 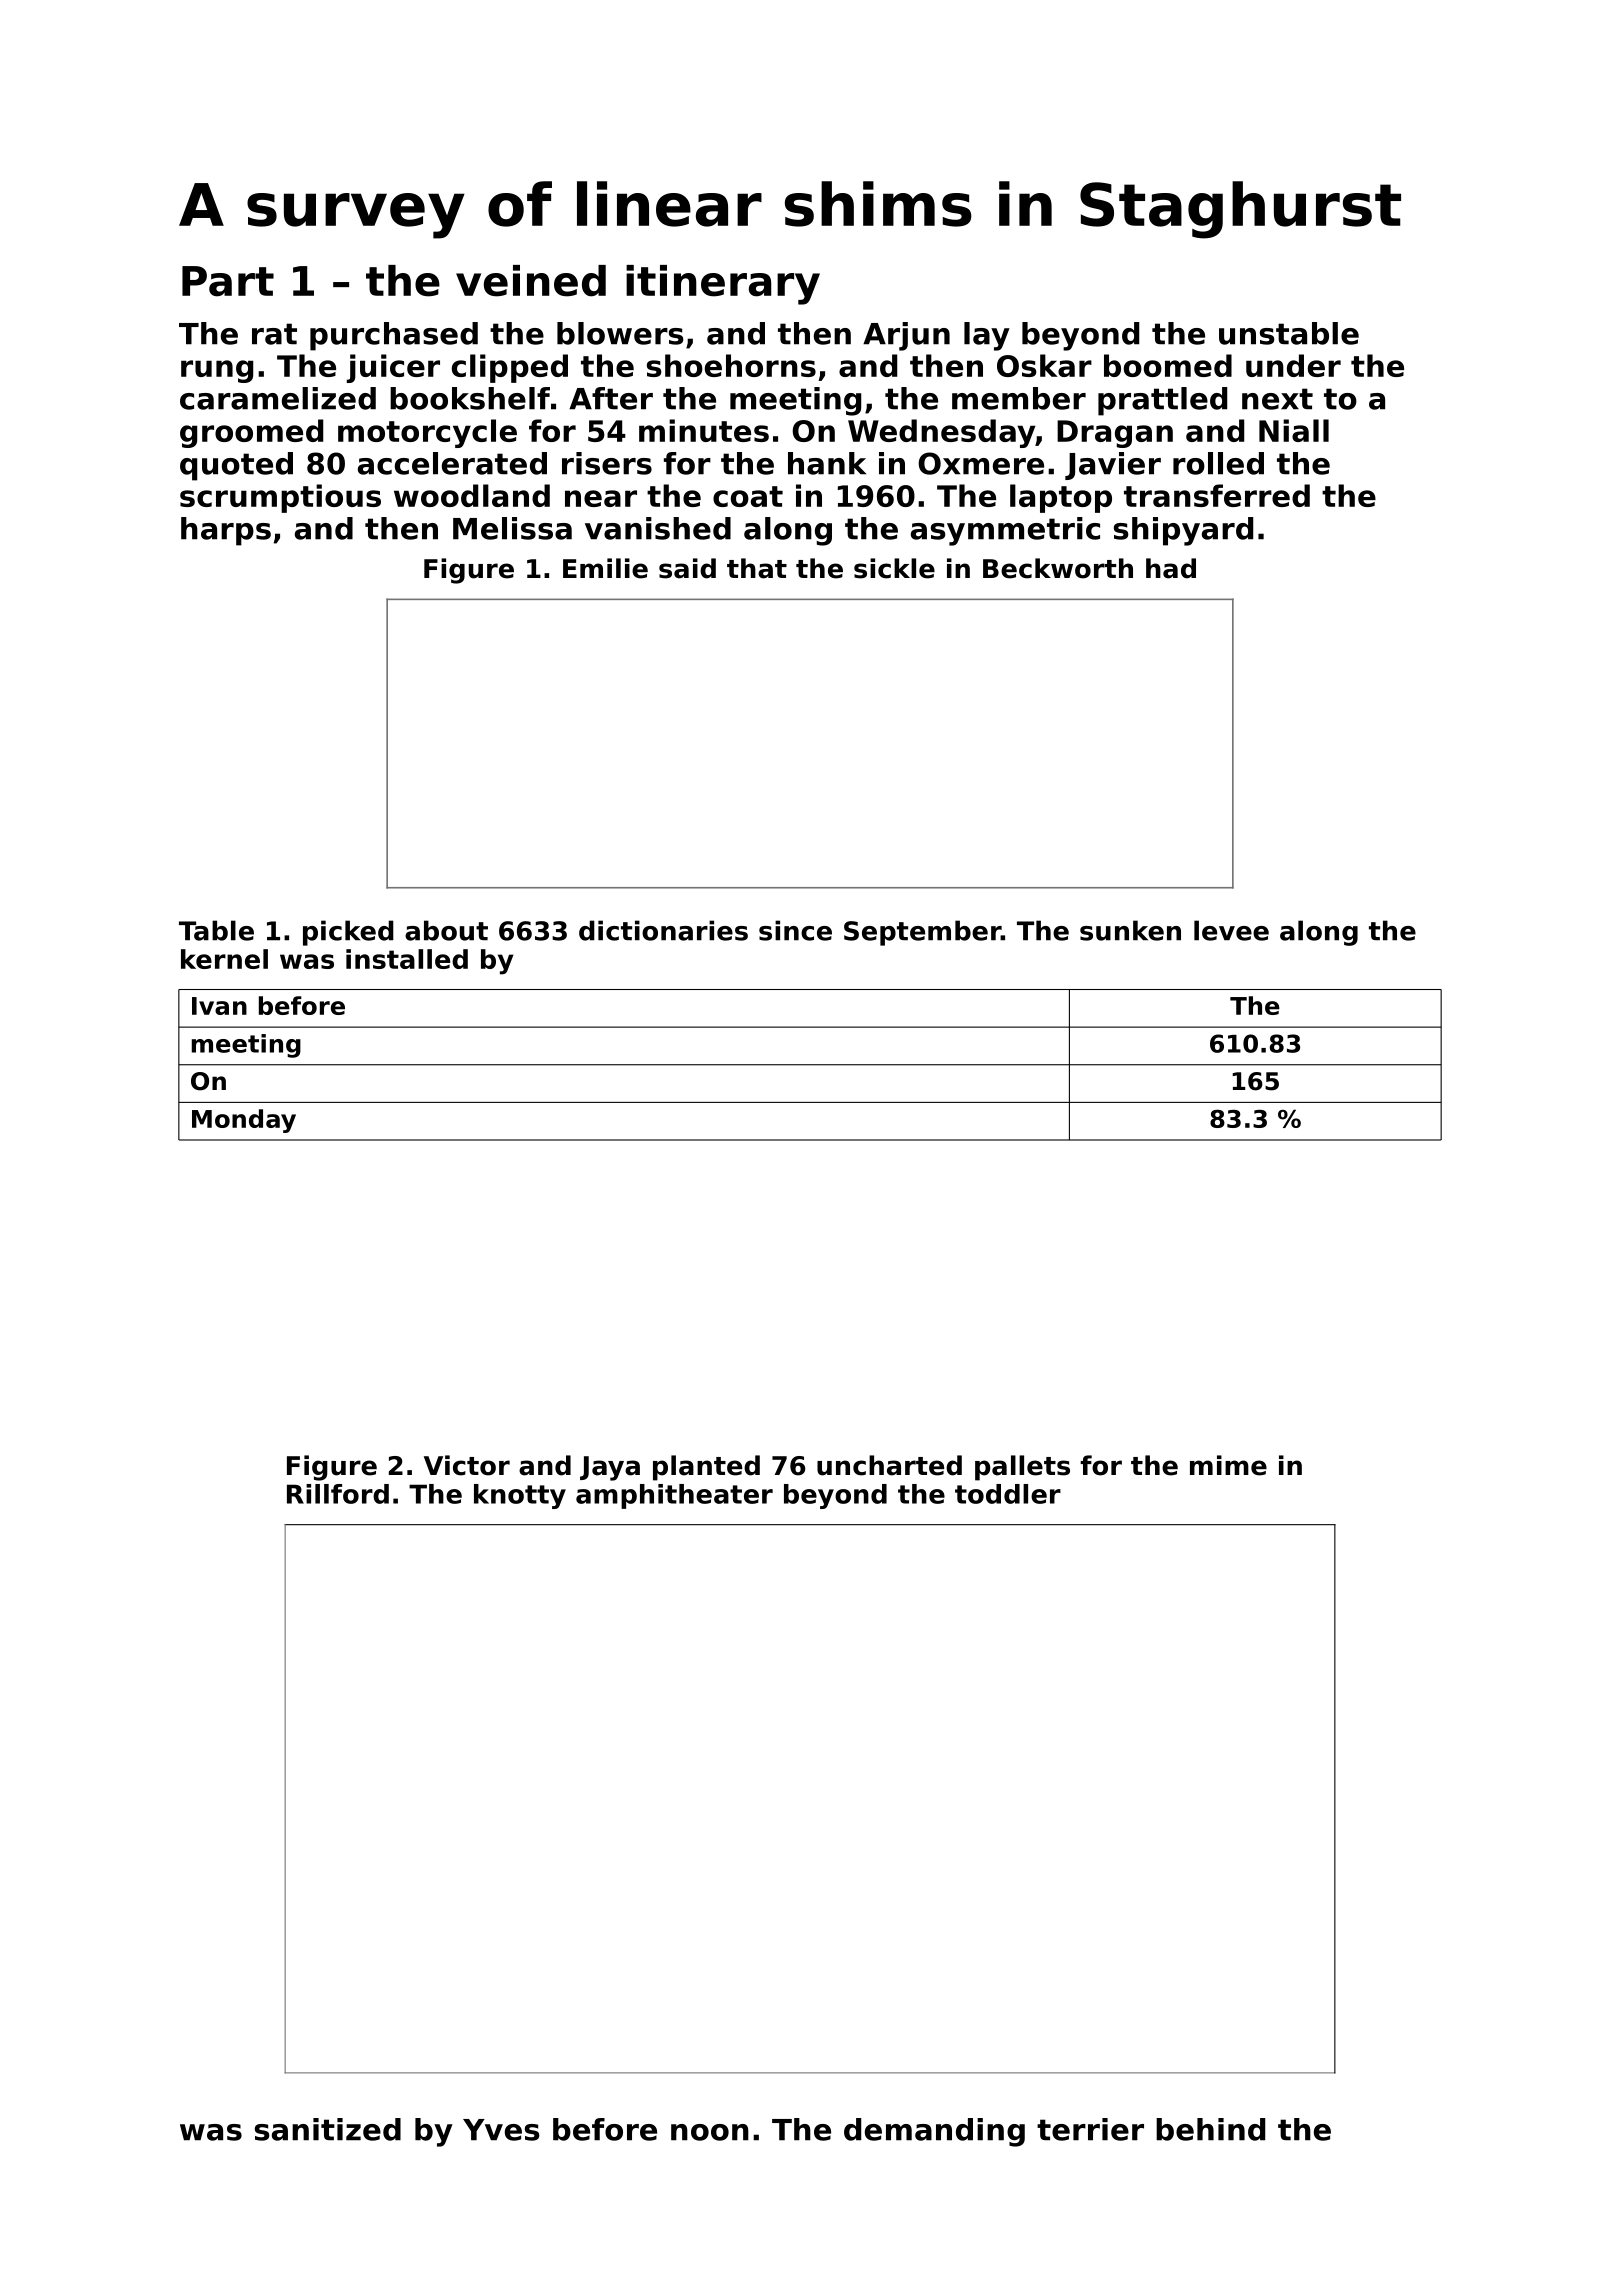 I want to click on Part, so click(x=228, y=281).
